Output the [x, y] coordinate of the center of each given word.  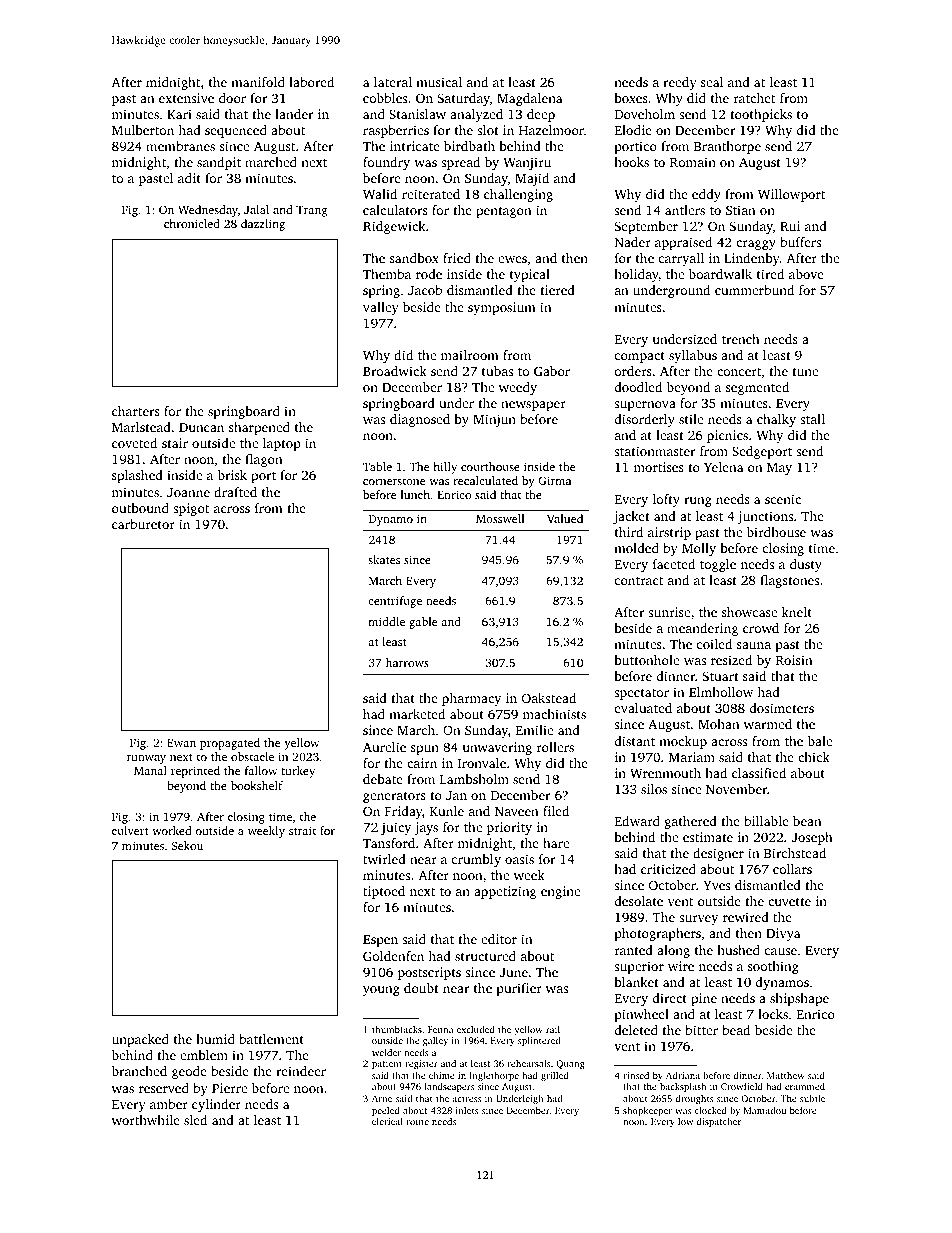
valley [381, 308]
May [779, 469]
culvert [130, 830]
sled [195, 1120]
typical [530, 275]
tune [805, 372]
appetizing [505, 892]
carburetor [143, 524]
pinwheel [641, 1015]
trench [741, 339]
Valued [565, 518]
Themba [387, 274]
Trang [311, 211]
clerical [387, 1121]
